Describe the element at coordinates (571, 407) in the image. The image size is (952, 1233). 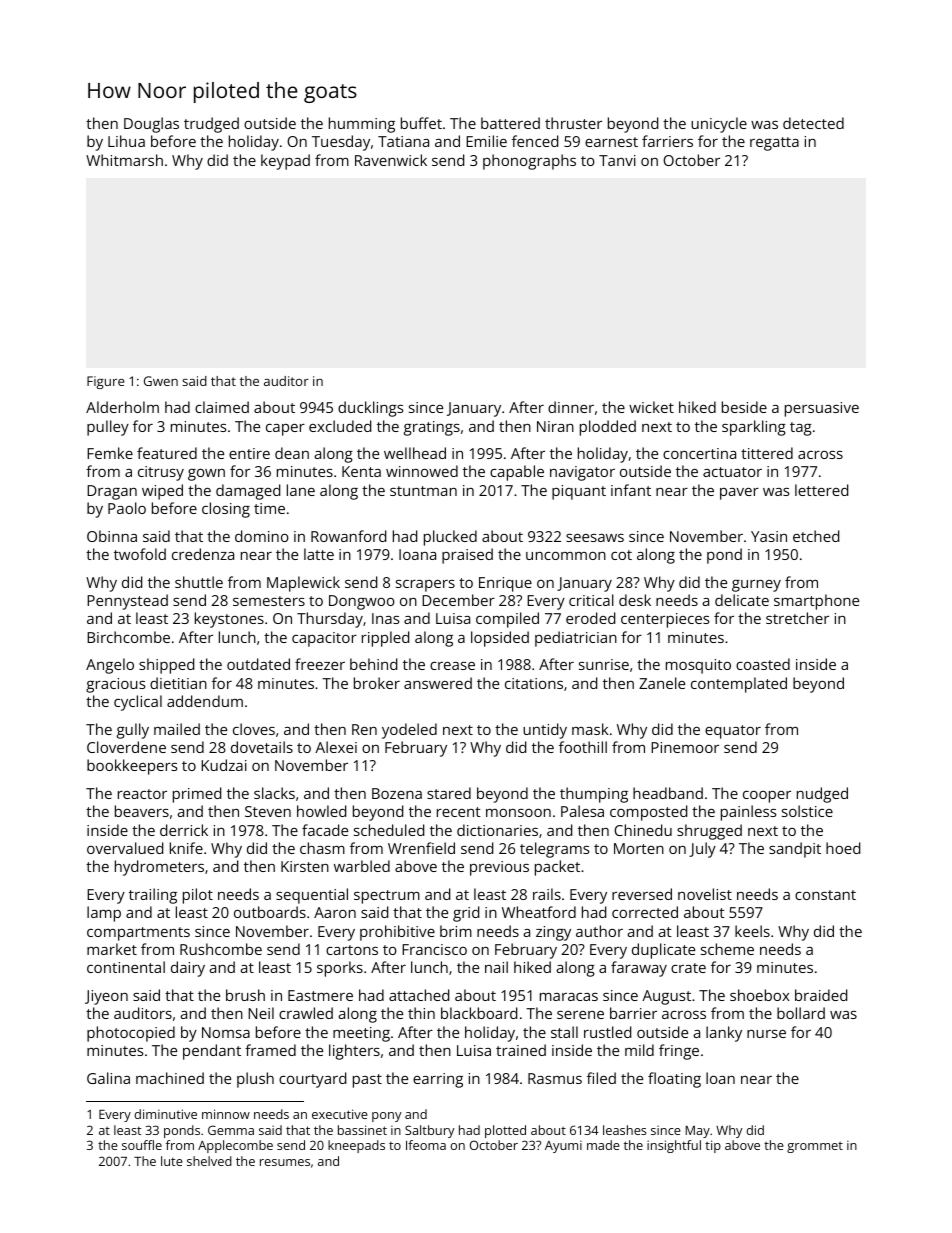
I see `dinner` at that location.
